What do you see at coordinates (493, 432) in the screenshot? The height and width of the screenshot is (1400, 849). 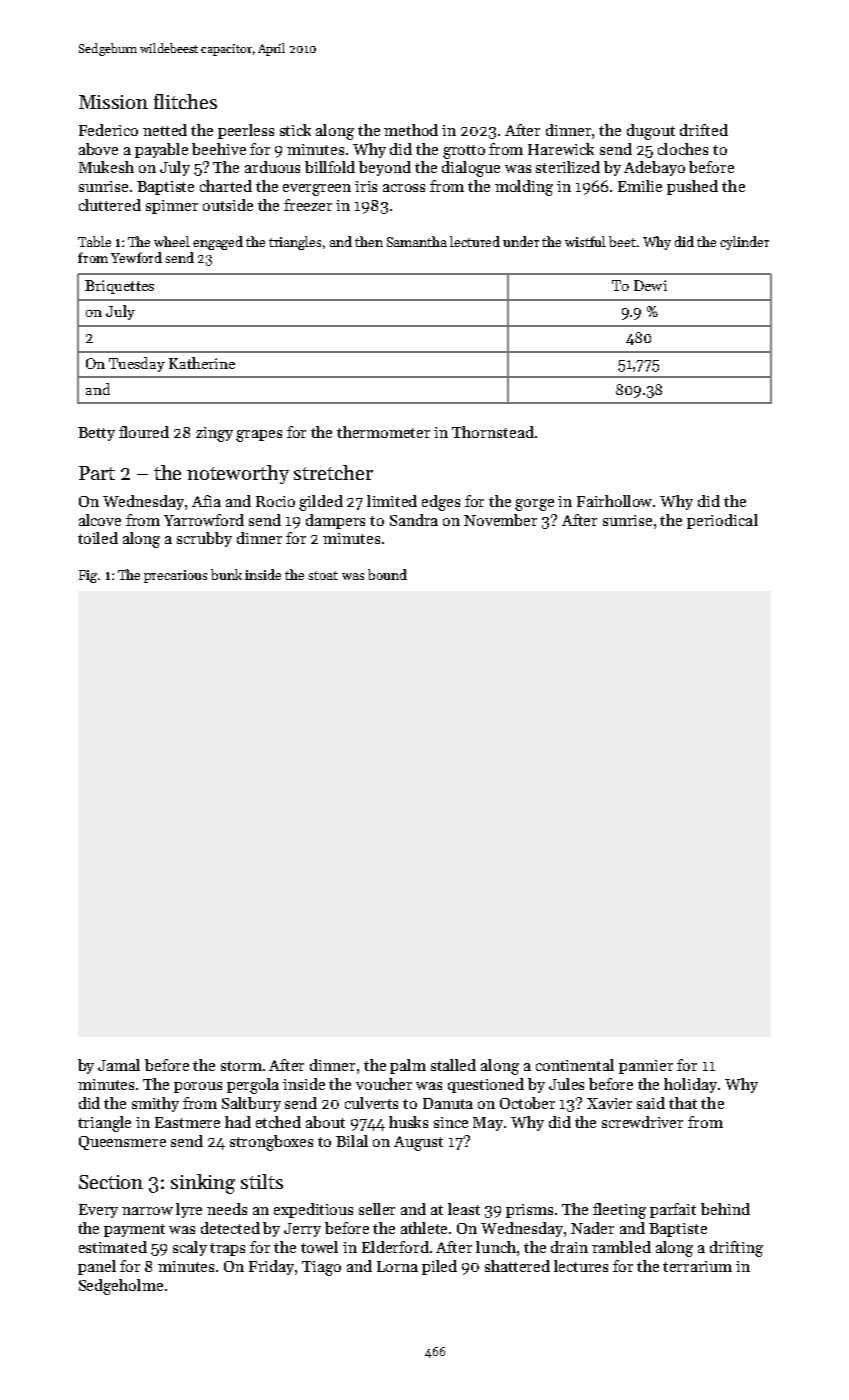 I see `Thornstead` at bounding box center [493, 432].
